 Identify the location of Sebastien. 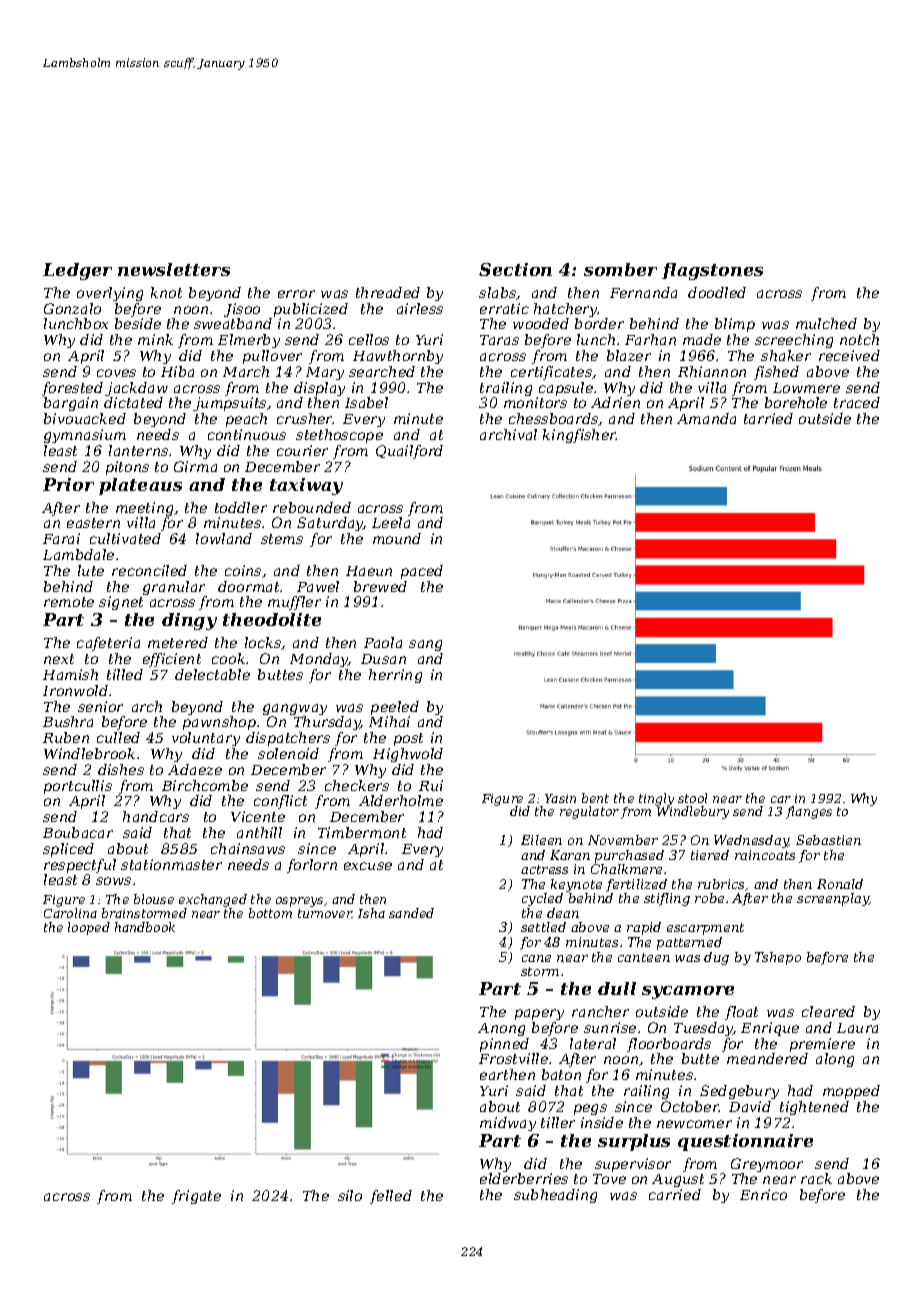
(828, 840).
